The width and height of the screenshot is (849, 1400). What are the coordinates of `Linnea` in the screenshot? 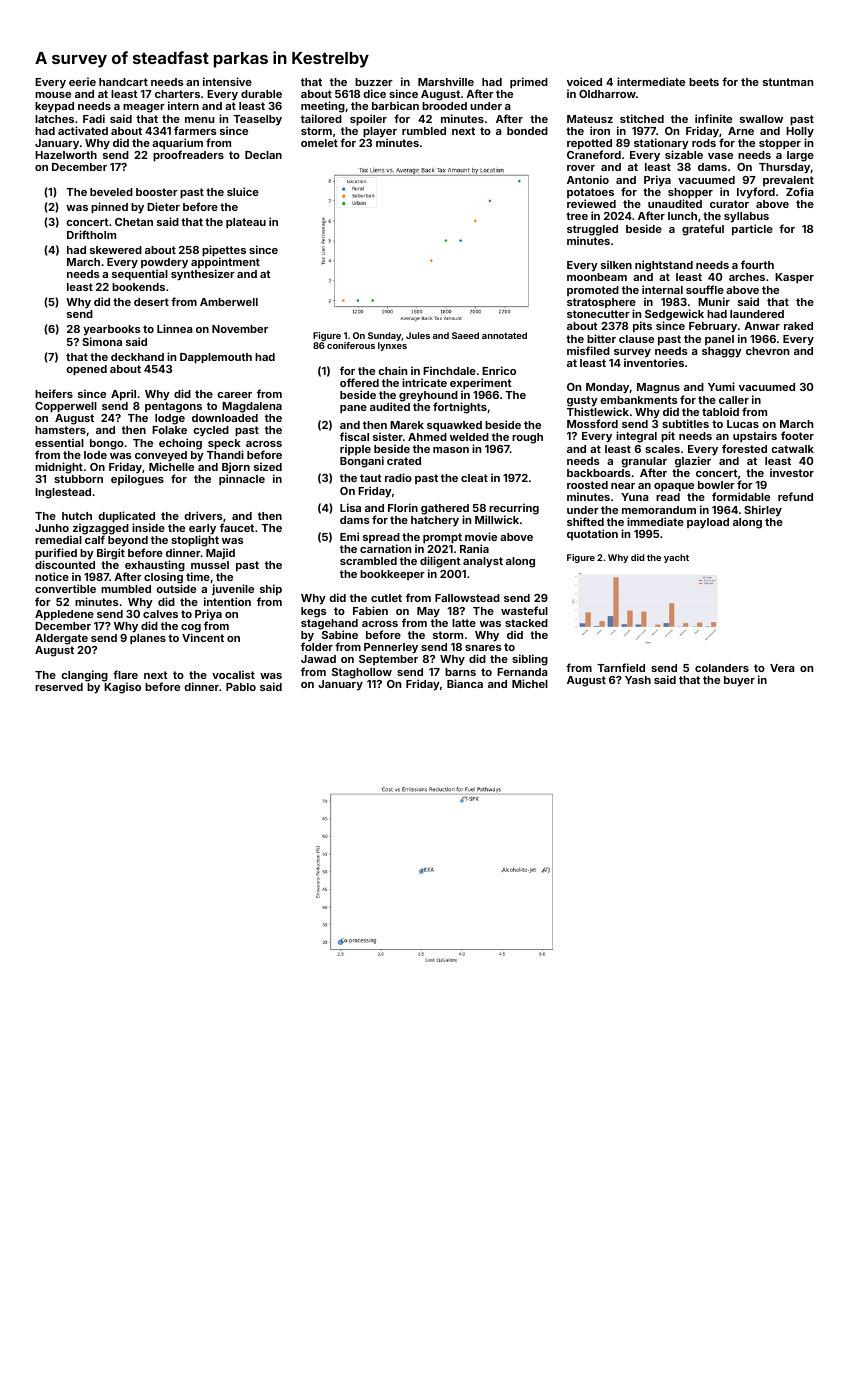 It's located at (175, 328).
